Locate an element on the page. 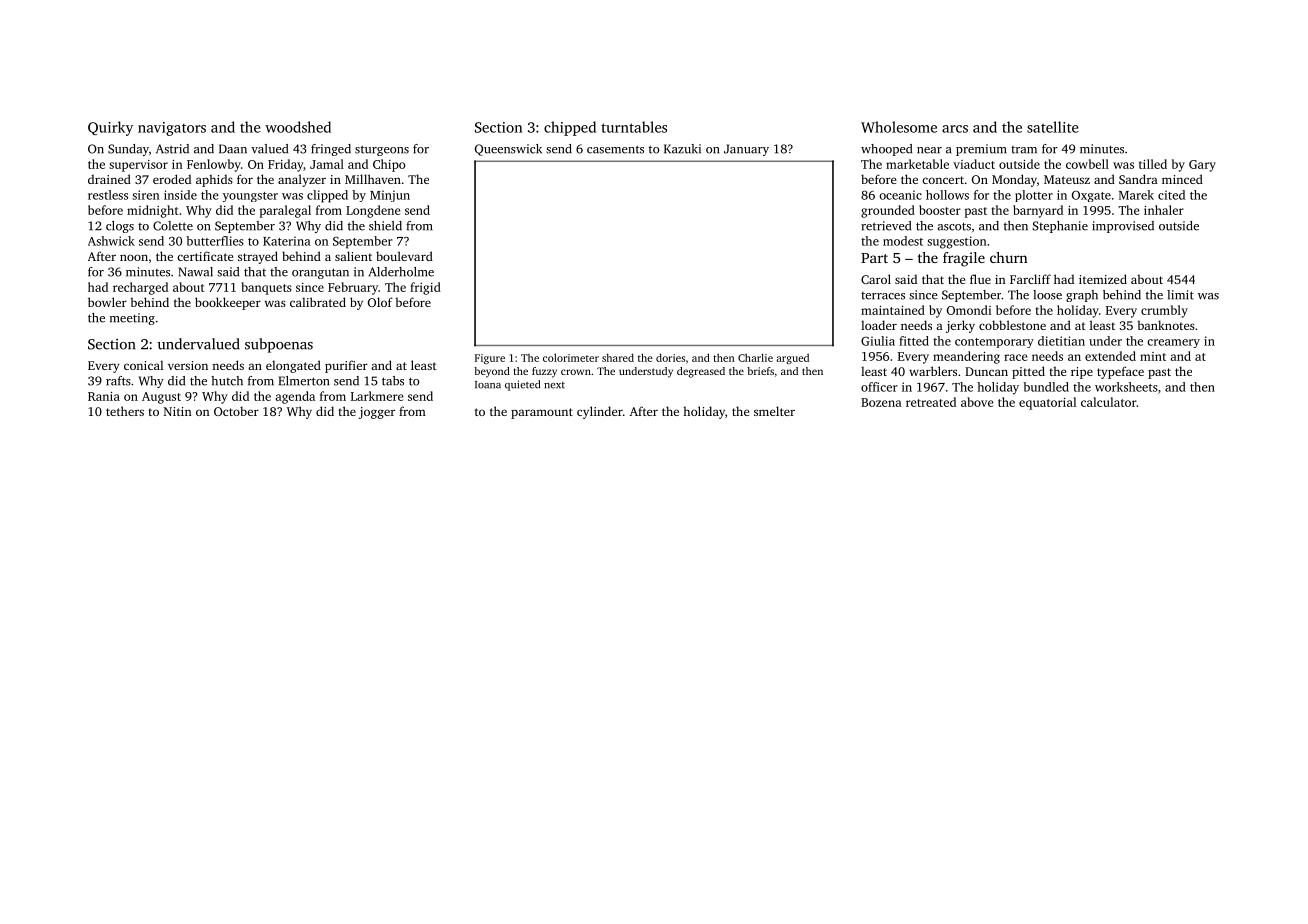 The height and width of the document is (924, 1308). frigid is located at coordinates (425, 288).
